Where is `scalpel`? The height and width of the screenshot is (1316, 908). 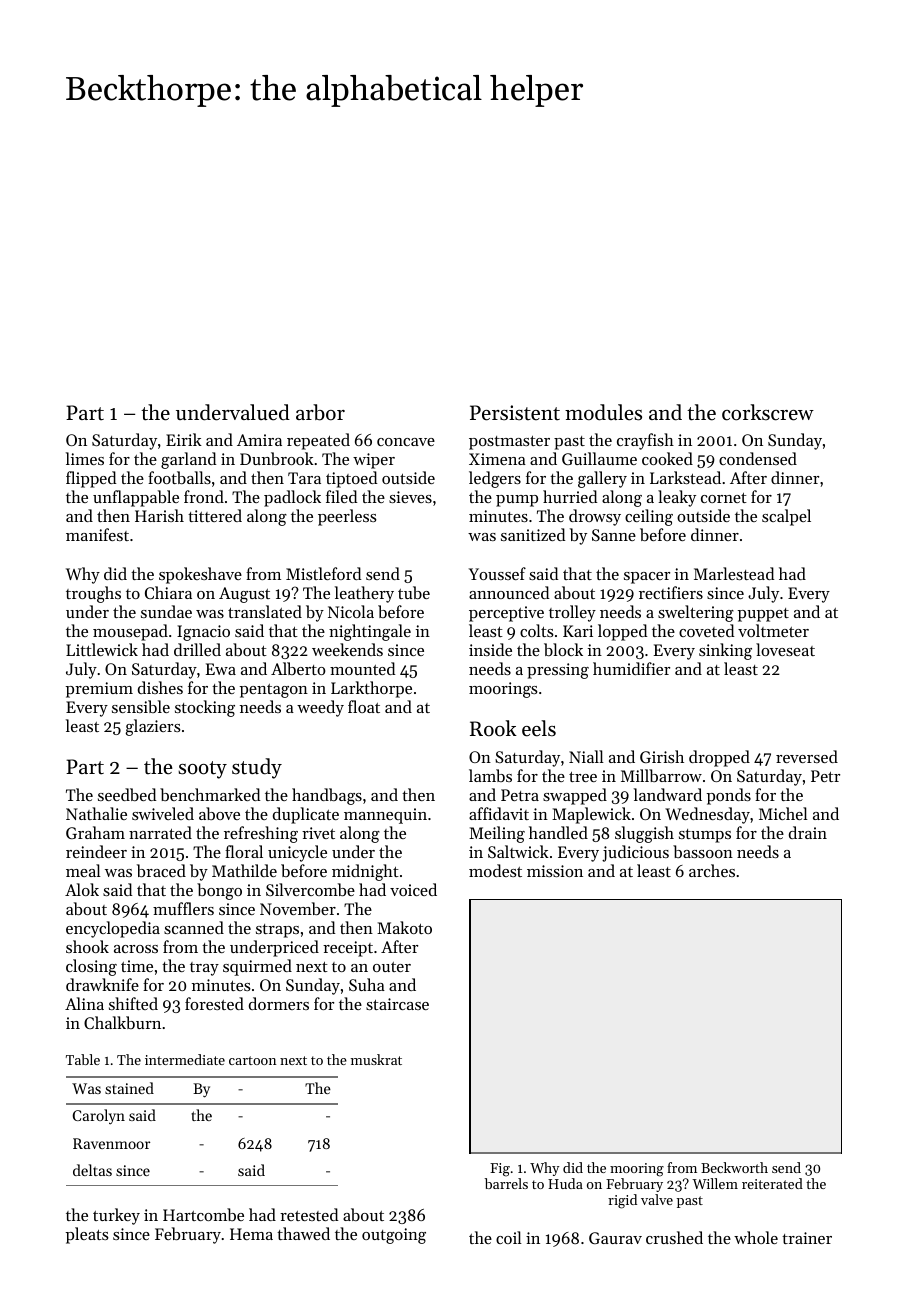
scalpel is located at coordinates (786, 517).
